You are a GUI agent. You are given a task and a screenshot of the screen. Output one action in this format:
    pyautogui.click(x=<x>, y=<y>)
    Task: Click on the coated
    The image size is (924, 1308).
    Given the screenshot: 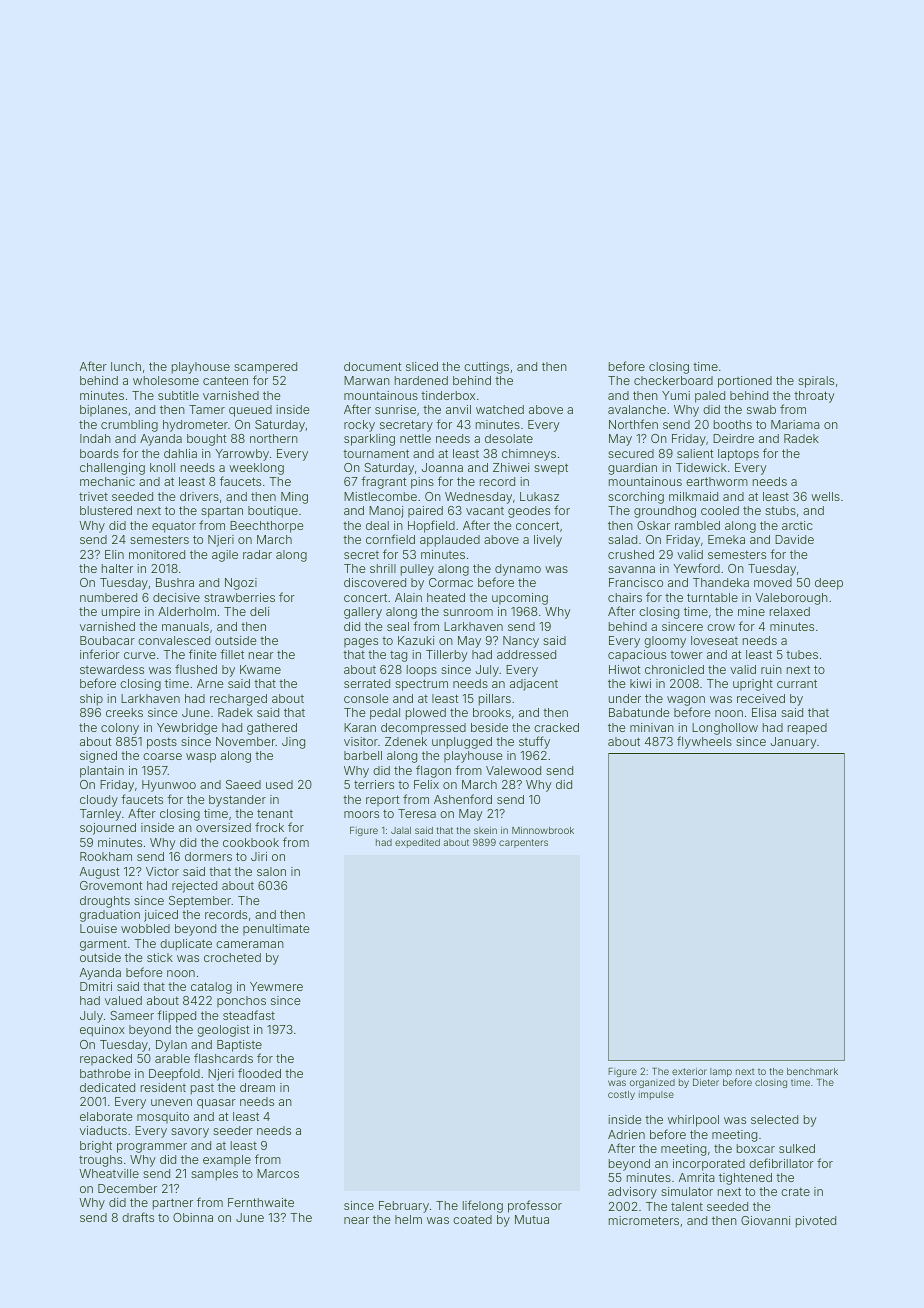 What is the action you would take?
    pyautogui.click(x=472, y=1219)
